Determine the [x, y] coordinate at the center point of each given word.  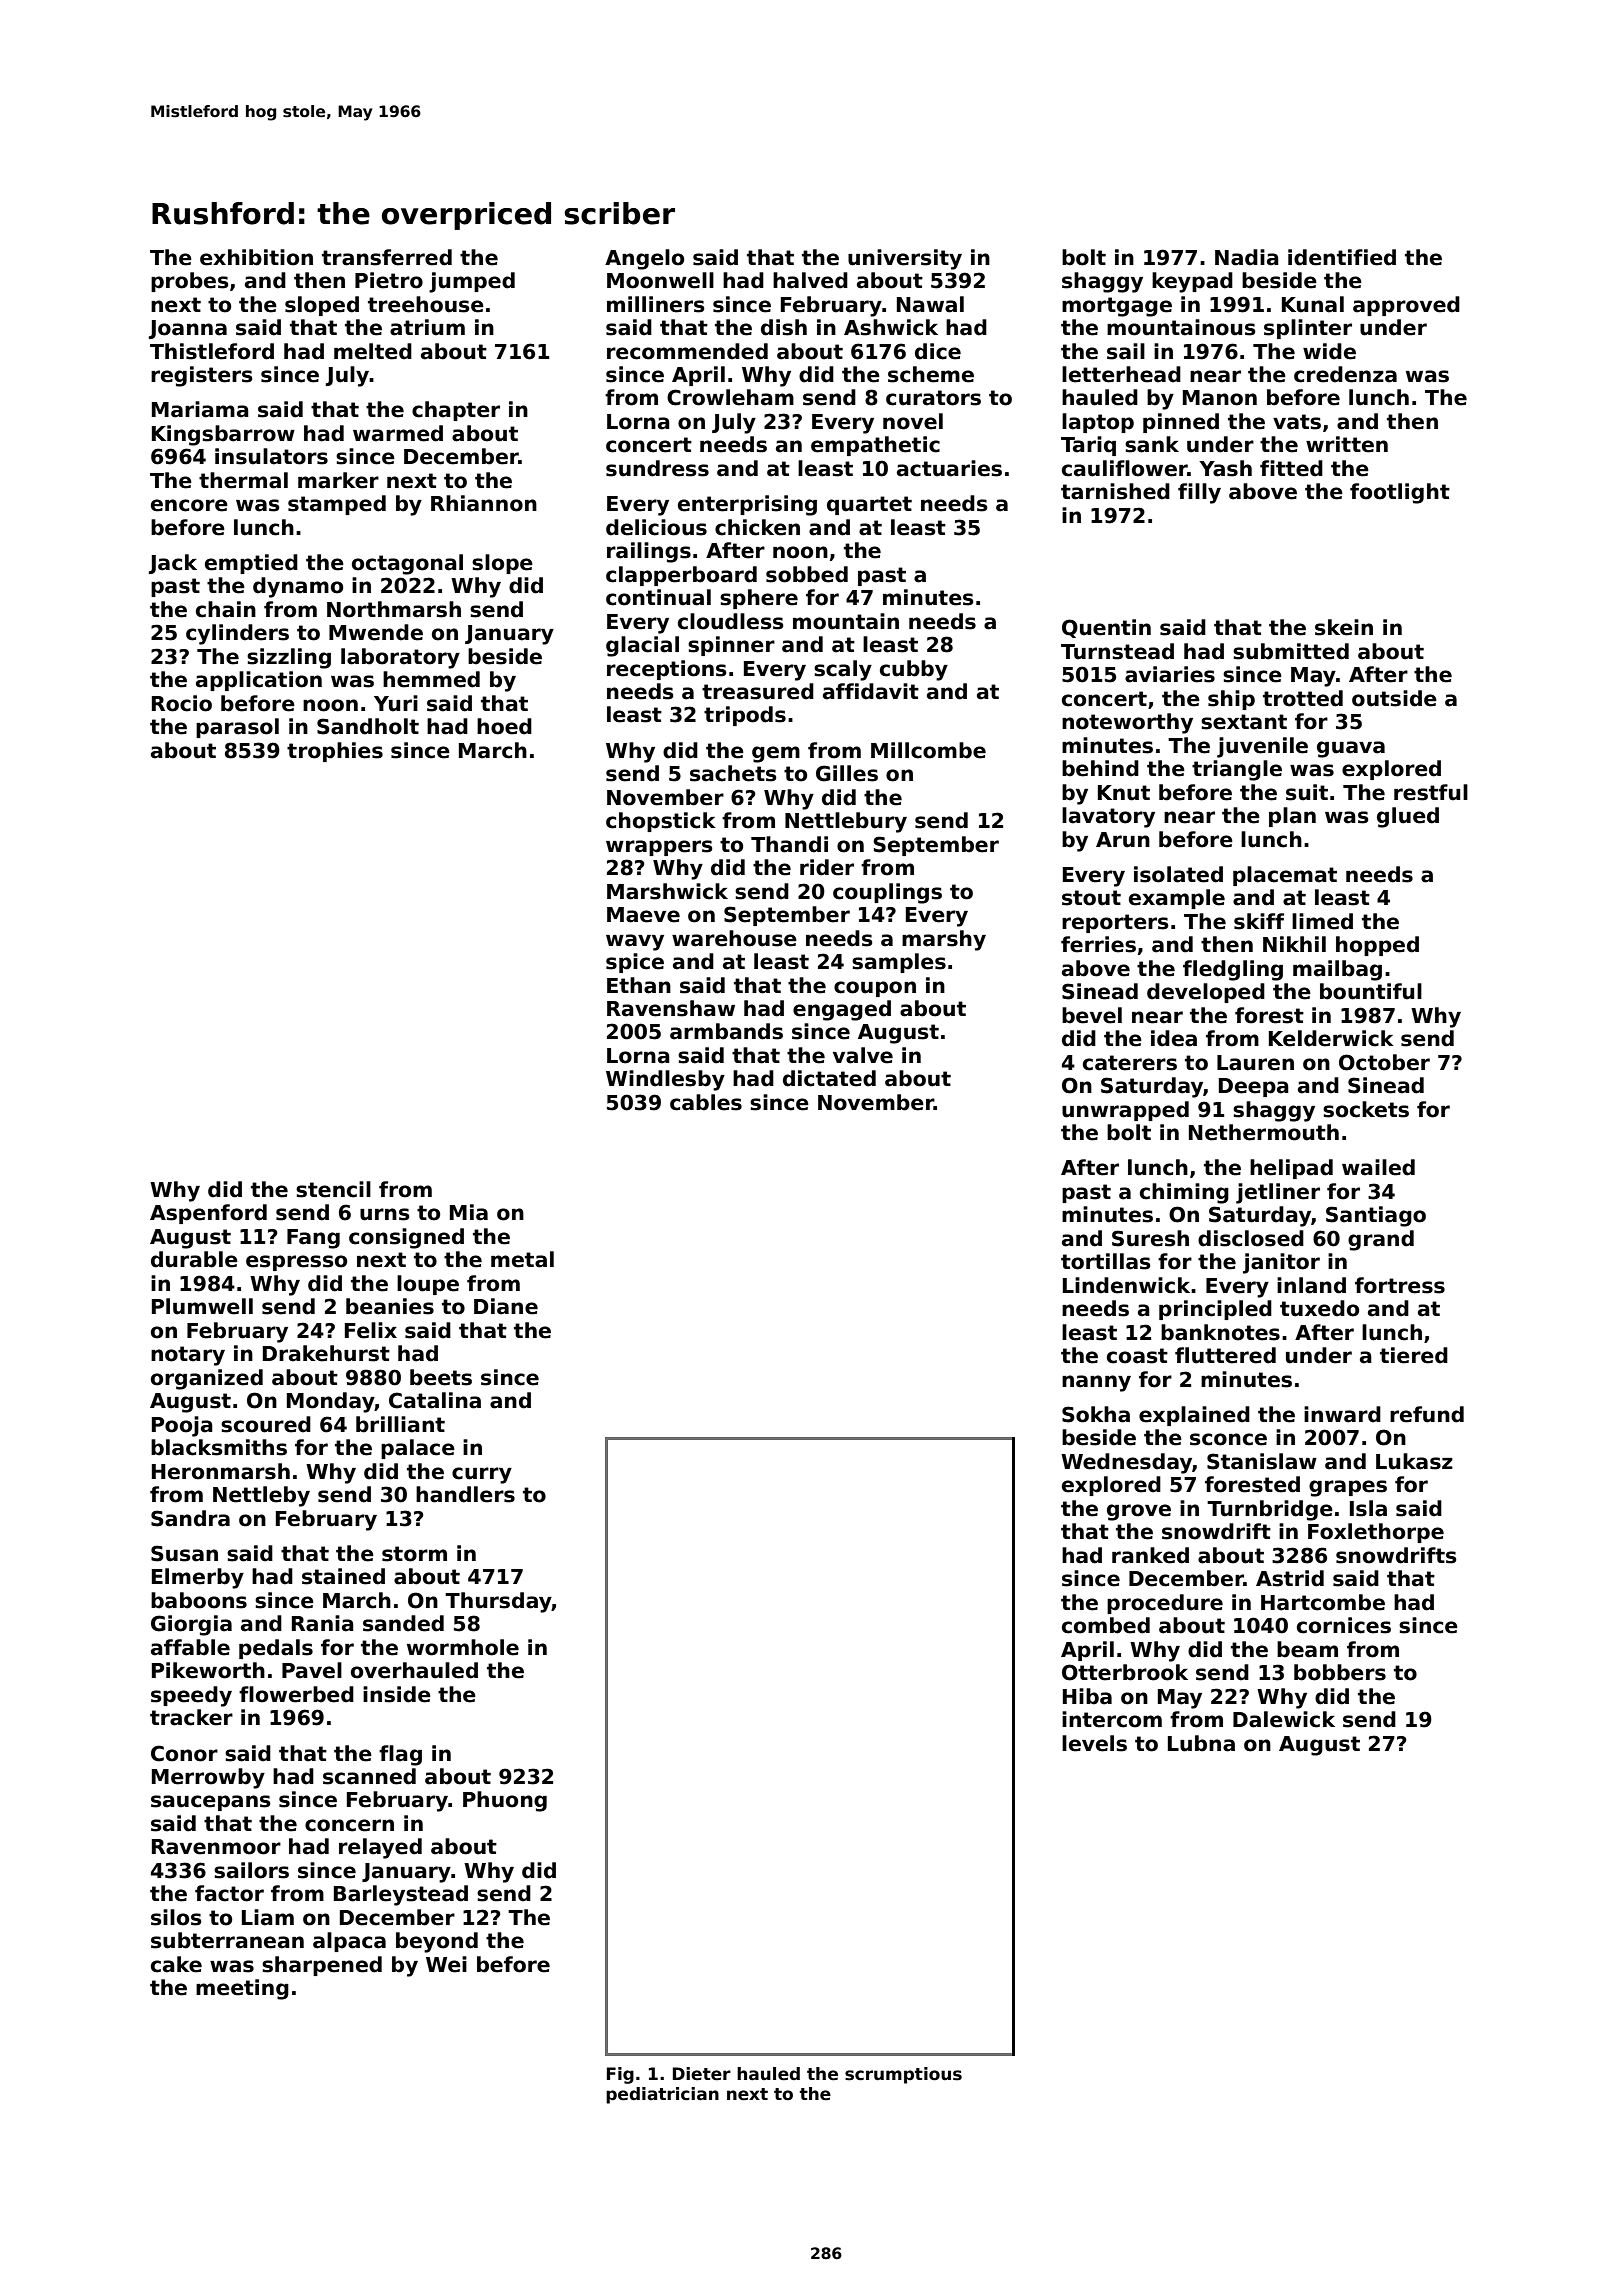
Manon [1220, 398]
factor [229, 1893]
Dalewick [1284, 1719]
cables [706, 1102]
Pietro [389, 280]
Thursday [498, 1602]
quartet [869, 505]
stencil [333, 1189]
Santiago [1376, 1216]
